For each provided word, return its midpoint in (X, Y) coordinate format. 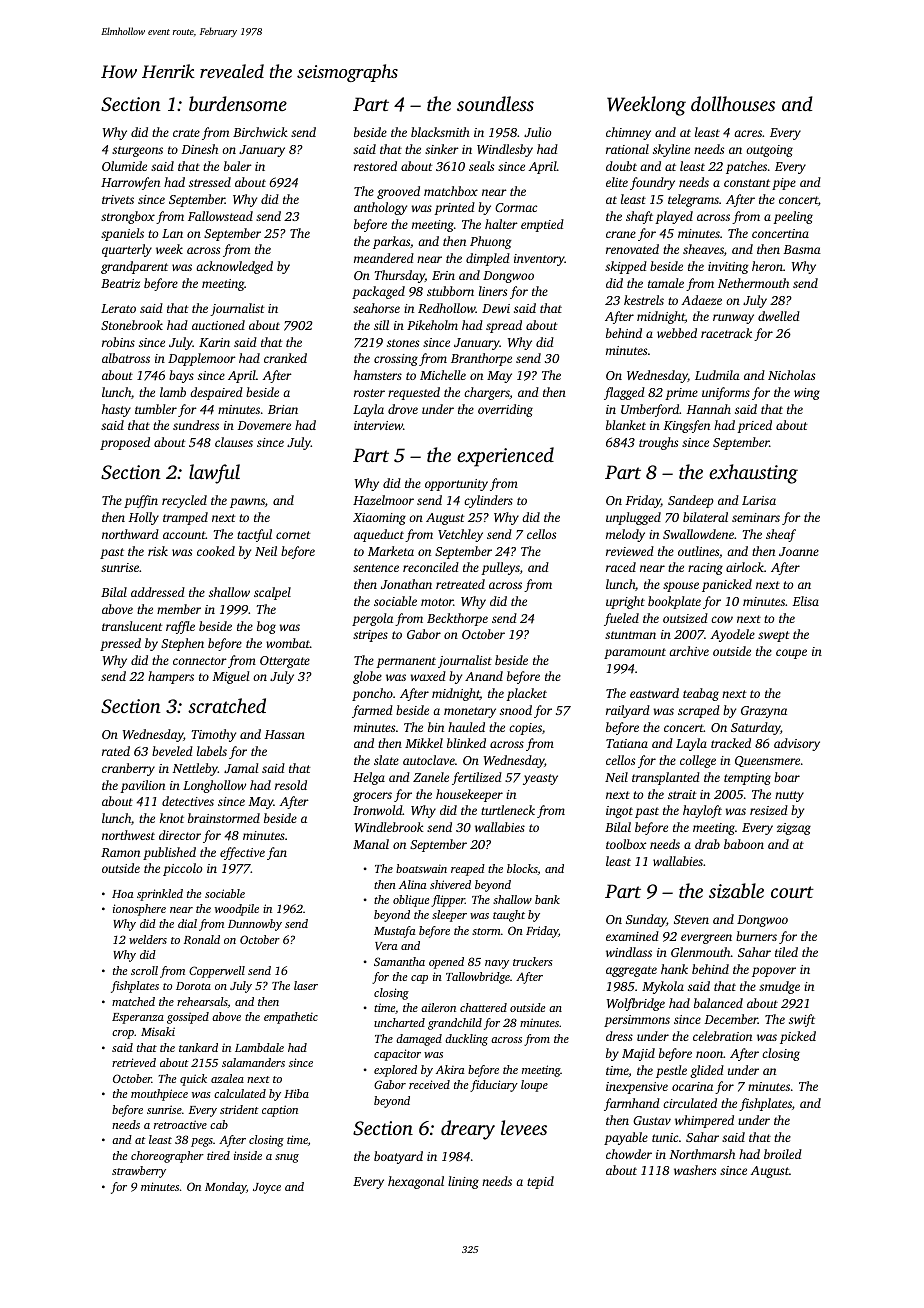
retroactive (180, 1124)
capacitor (397, 1055)
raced (621, 567)
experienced (505, 457)
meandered (384, 258)
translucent (132, 626)
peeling (793, 217)
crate (186, 133)
